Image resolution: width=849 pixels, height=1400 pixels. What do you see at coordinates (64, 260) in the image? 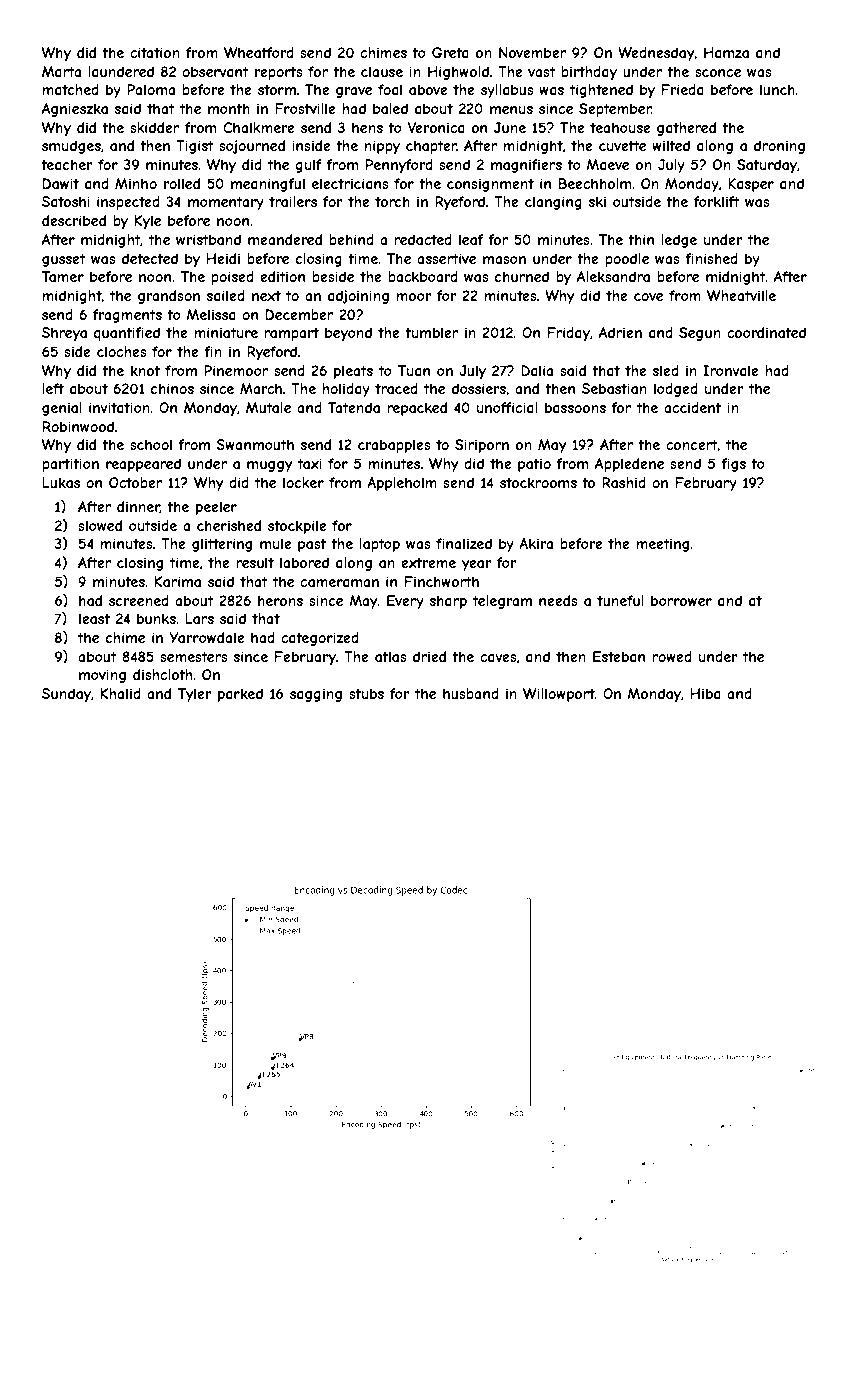
I see `gusset` at bounding box center [64, 260].
